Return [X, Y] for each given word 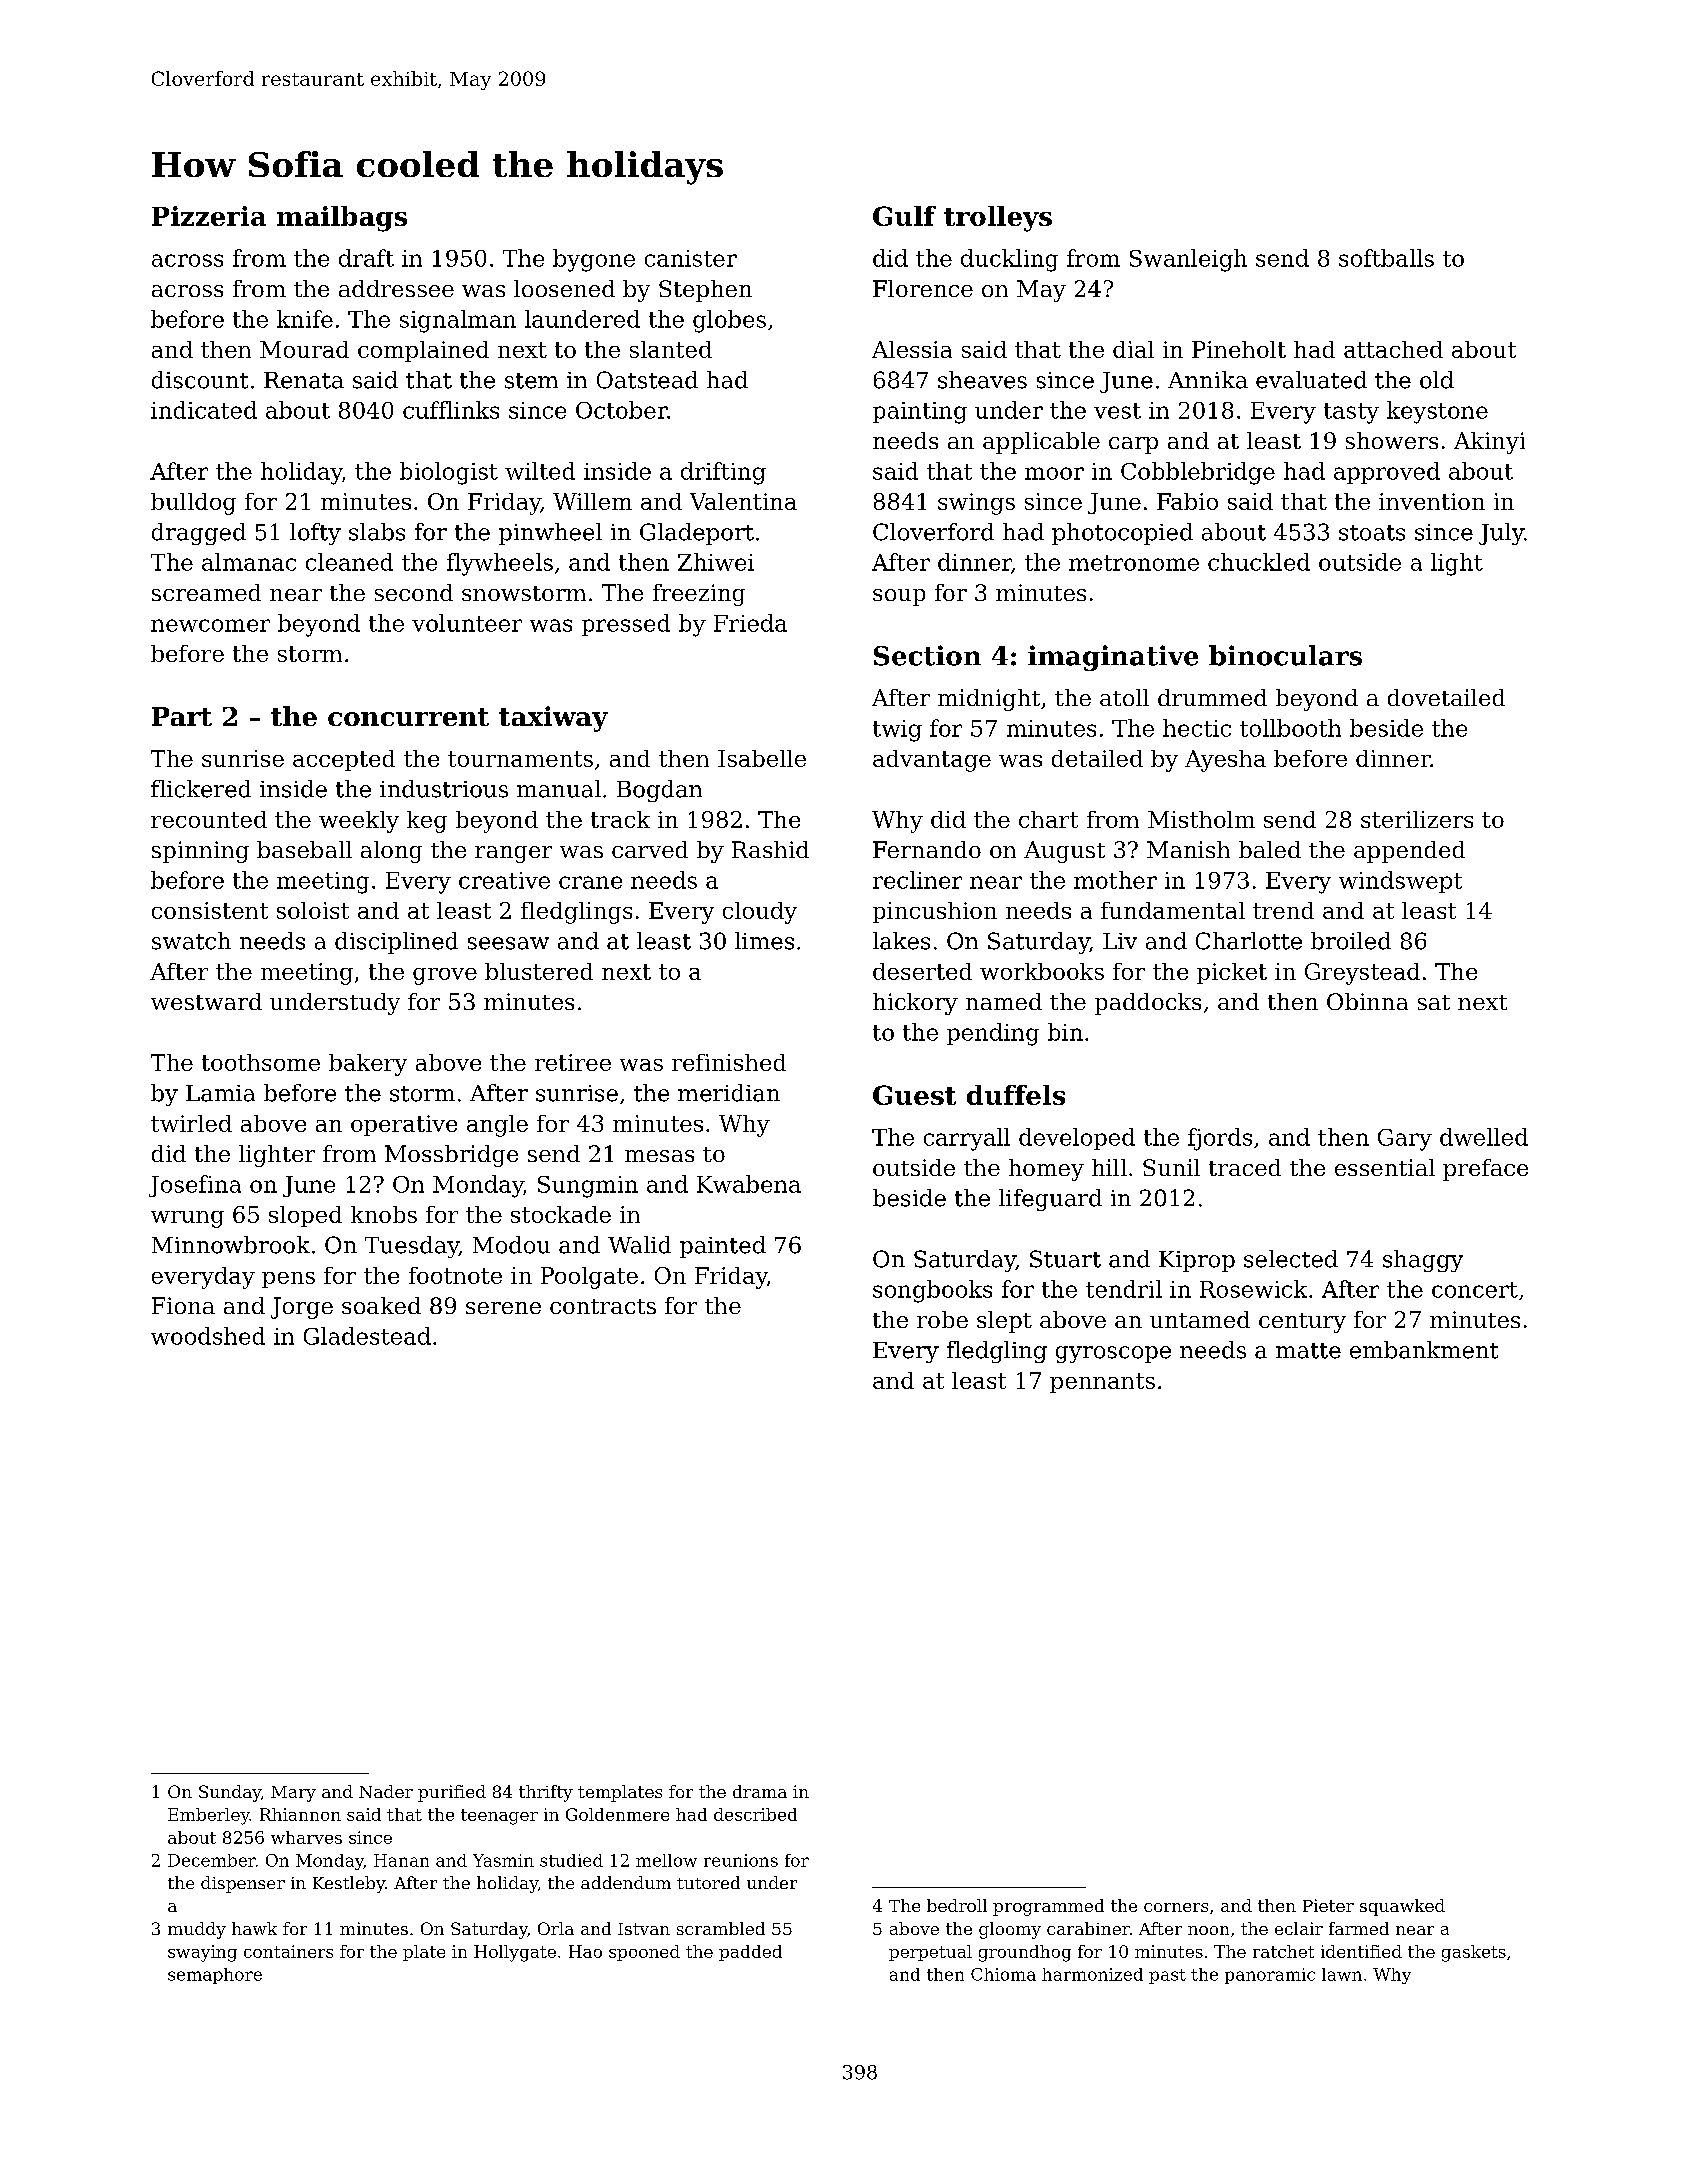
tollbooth [1290, 728]
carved [650, 849]
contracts [603, 1306]
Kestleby [349, 1884]
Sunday [230, 1793]
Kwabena [749, 1184]
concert [1475, 1290]
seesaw [508, 943]
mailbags [342, 219]
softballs [1386, 258]
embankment [1424, 1350]
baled [1270, 849]
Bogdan [659, 791]
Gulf [904, 216]
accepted [344, 760]
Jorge [302, 1308]
